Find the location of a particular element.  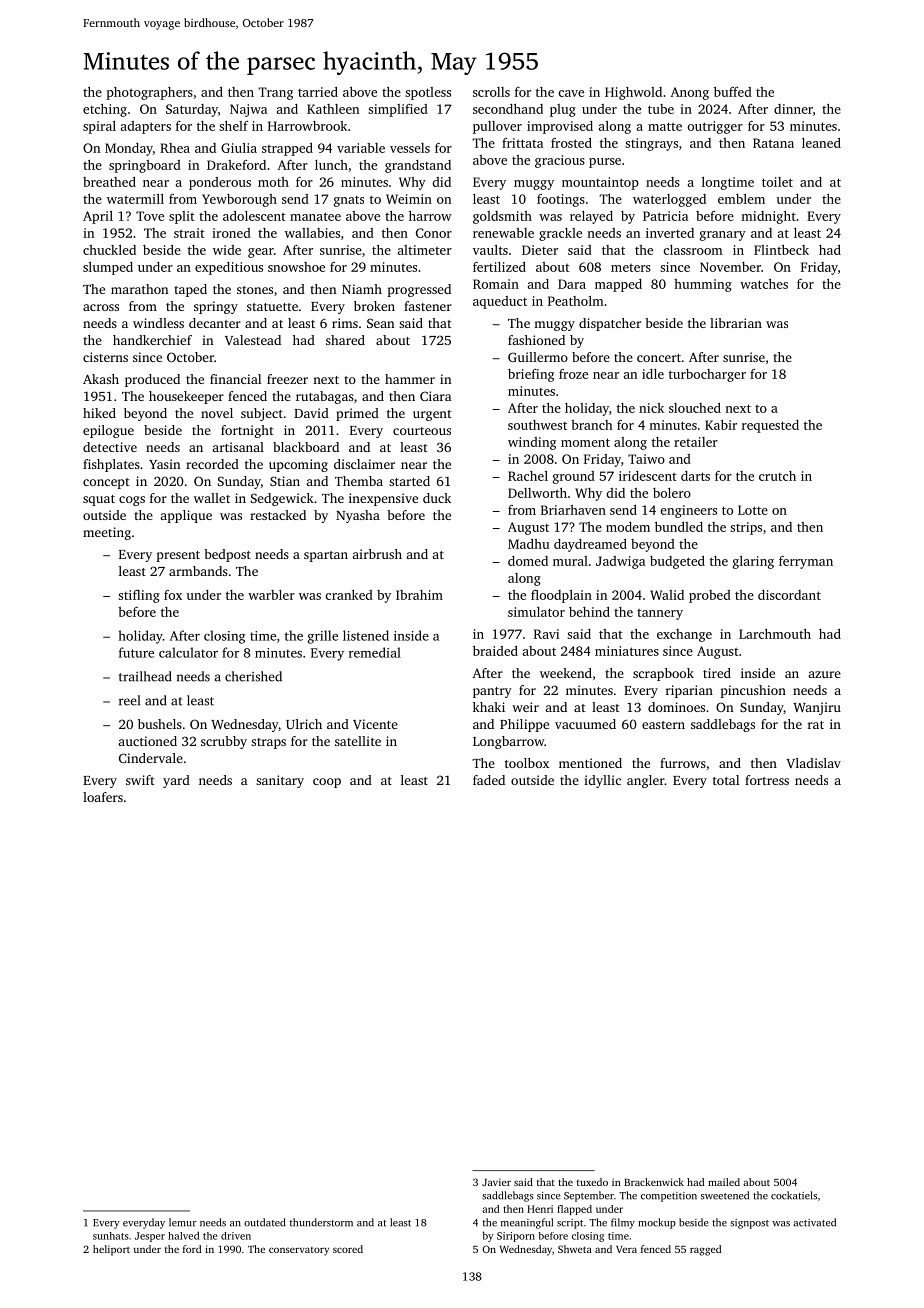

Siriporn is located at coordinates (516, 1237).
